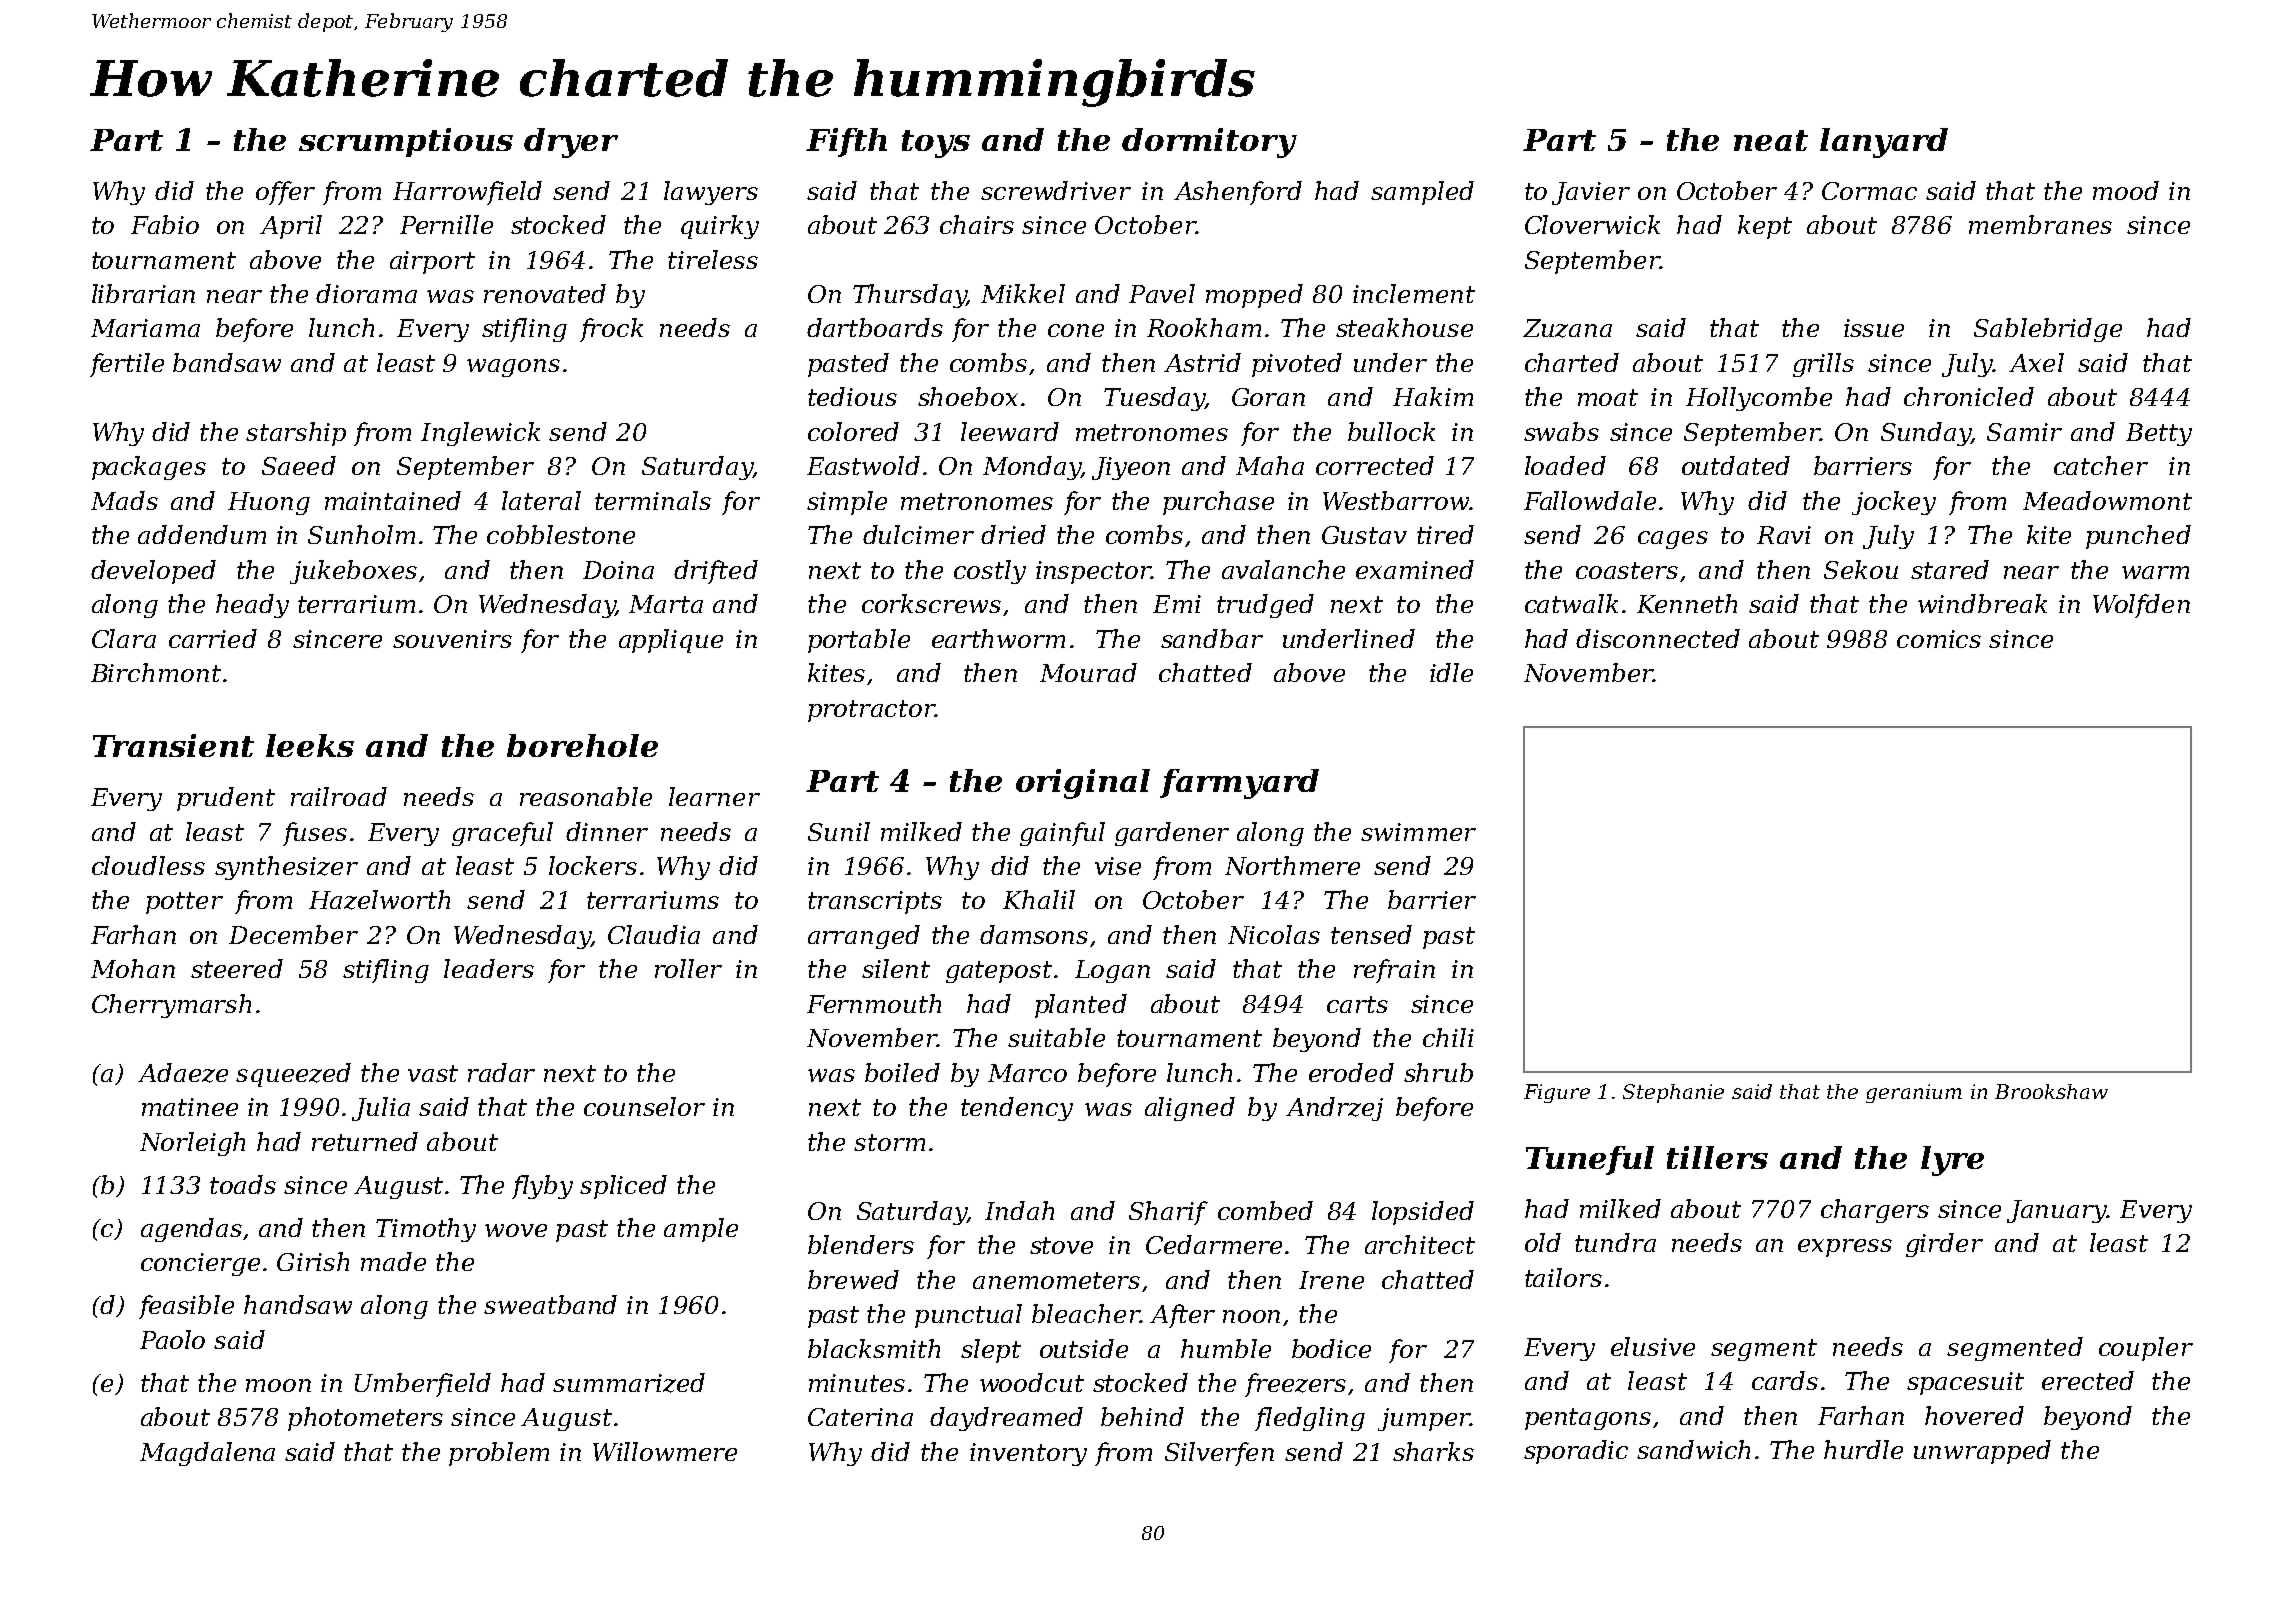 Image resolution: width=2282 pixels, height=1614 pixels. What do you see at coordinates (207, 1454) in the image?
I see `Magdalena` at bounding box center [207, 1454].
